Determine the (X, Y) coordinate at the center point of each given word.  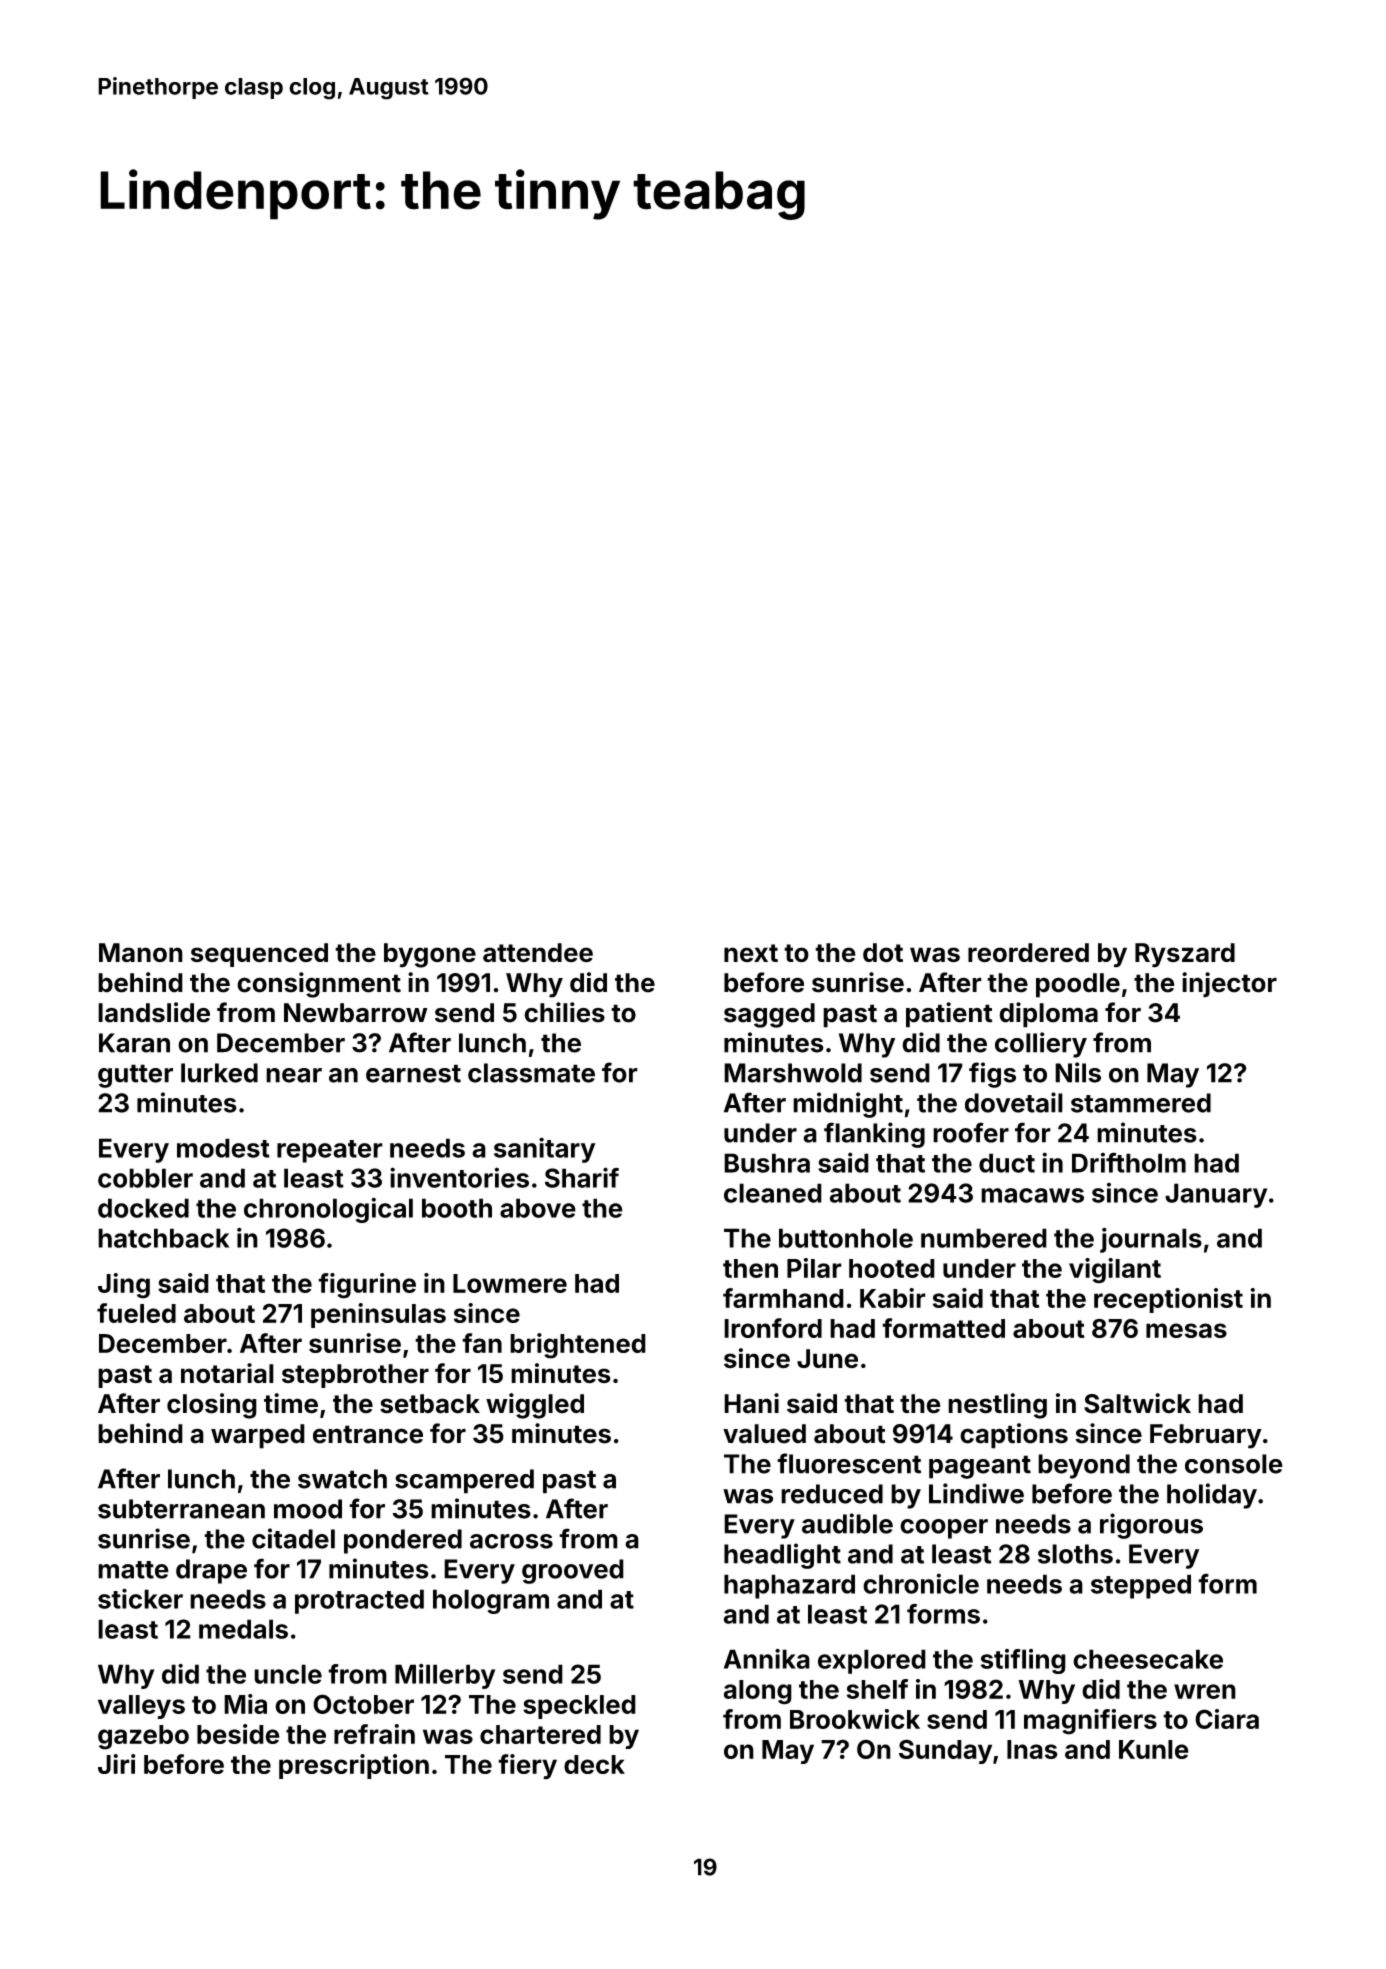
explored (872, 1661)
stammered (1141, 1103)
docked (143, 1208)
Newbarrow (356, 1013)
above (538, 1208)
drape (211, 1571)
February (1206, 1436)
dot (883, 953)
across (511, 1541)
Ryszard (1185, 955)
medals (243, 1629)
